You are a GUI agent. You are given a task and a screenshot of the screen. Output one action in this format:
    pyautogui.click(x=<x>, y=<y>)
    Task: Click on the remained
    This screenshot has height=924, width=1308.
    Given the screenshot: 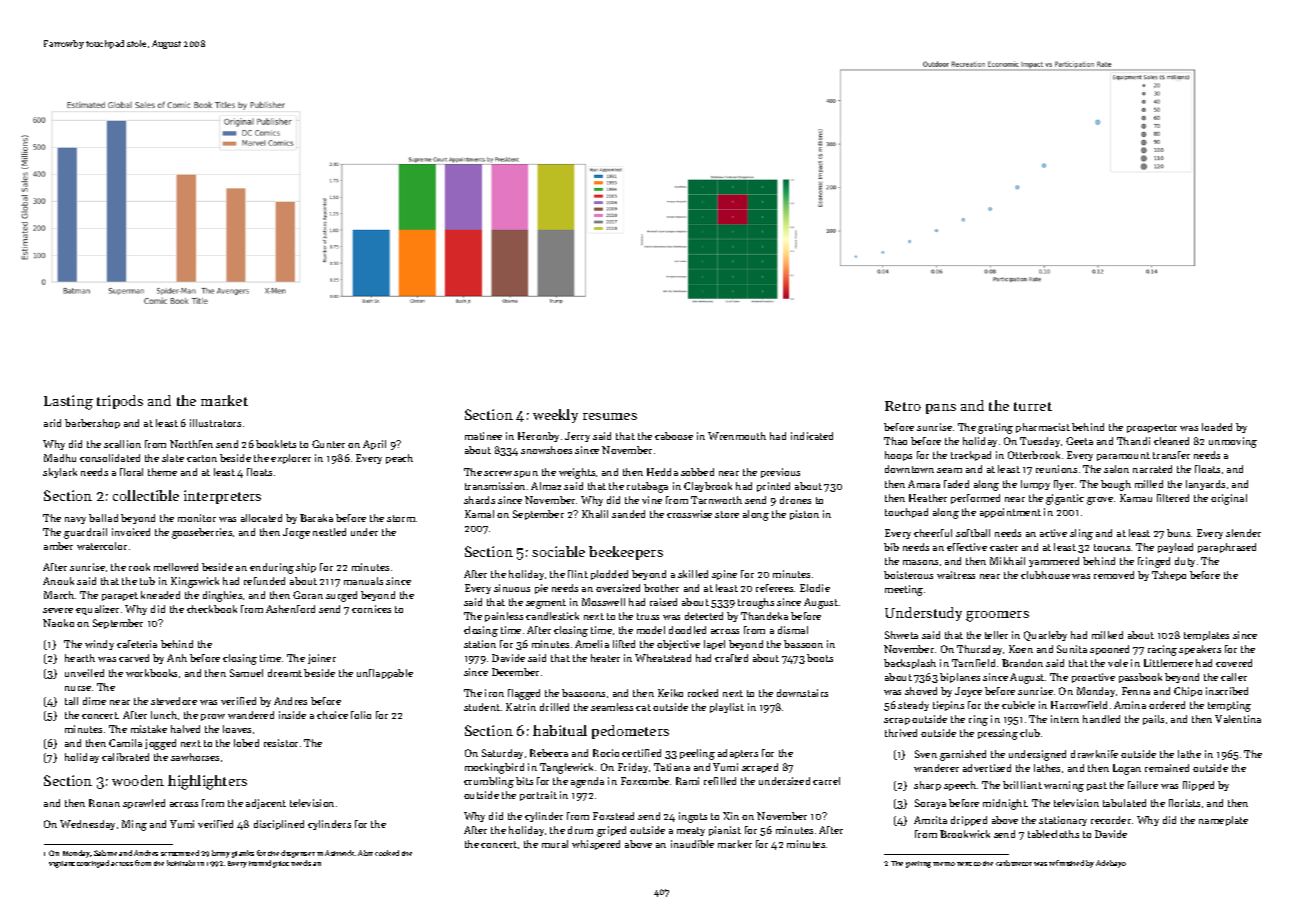 What is the action you would take?
    pyautogui.click(x=1167, y=768)
